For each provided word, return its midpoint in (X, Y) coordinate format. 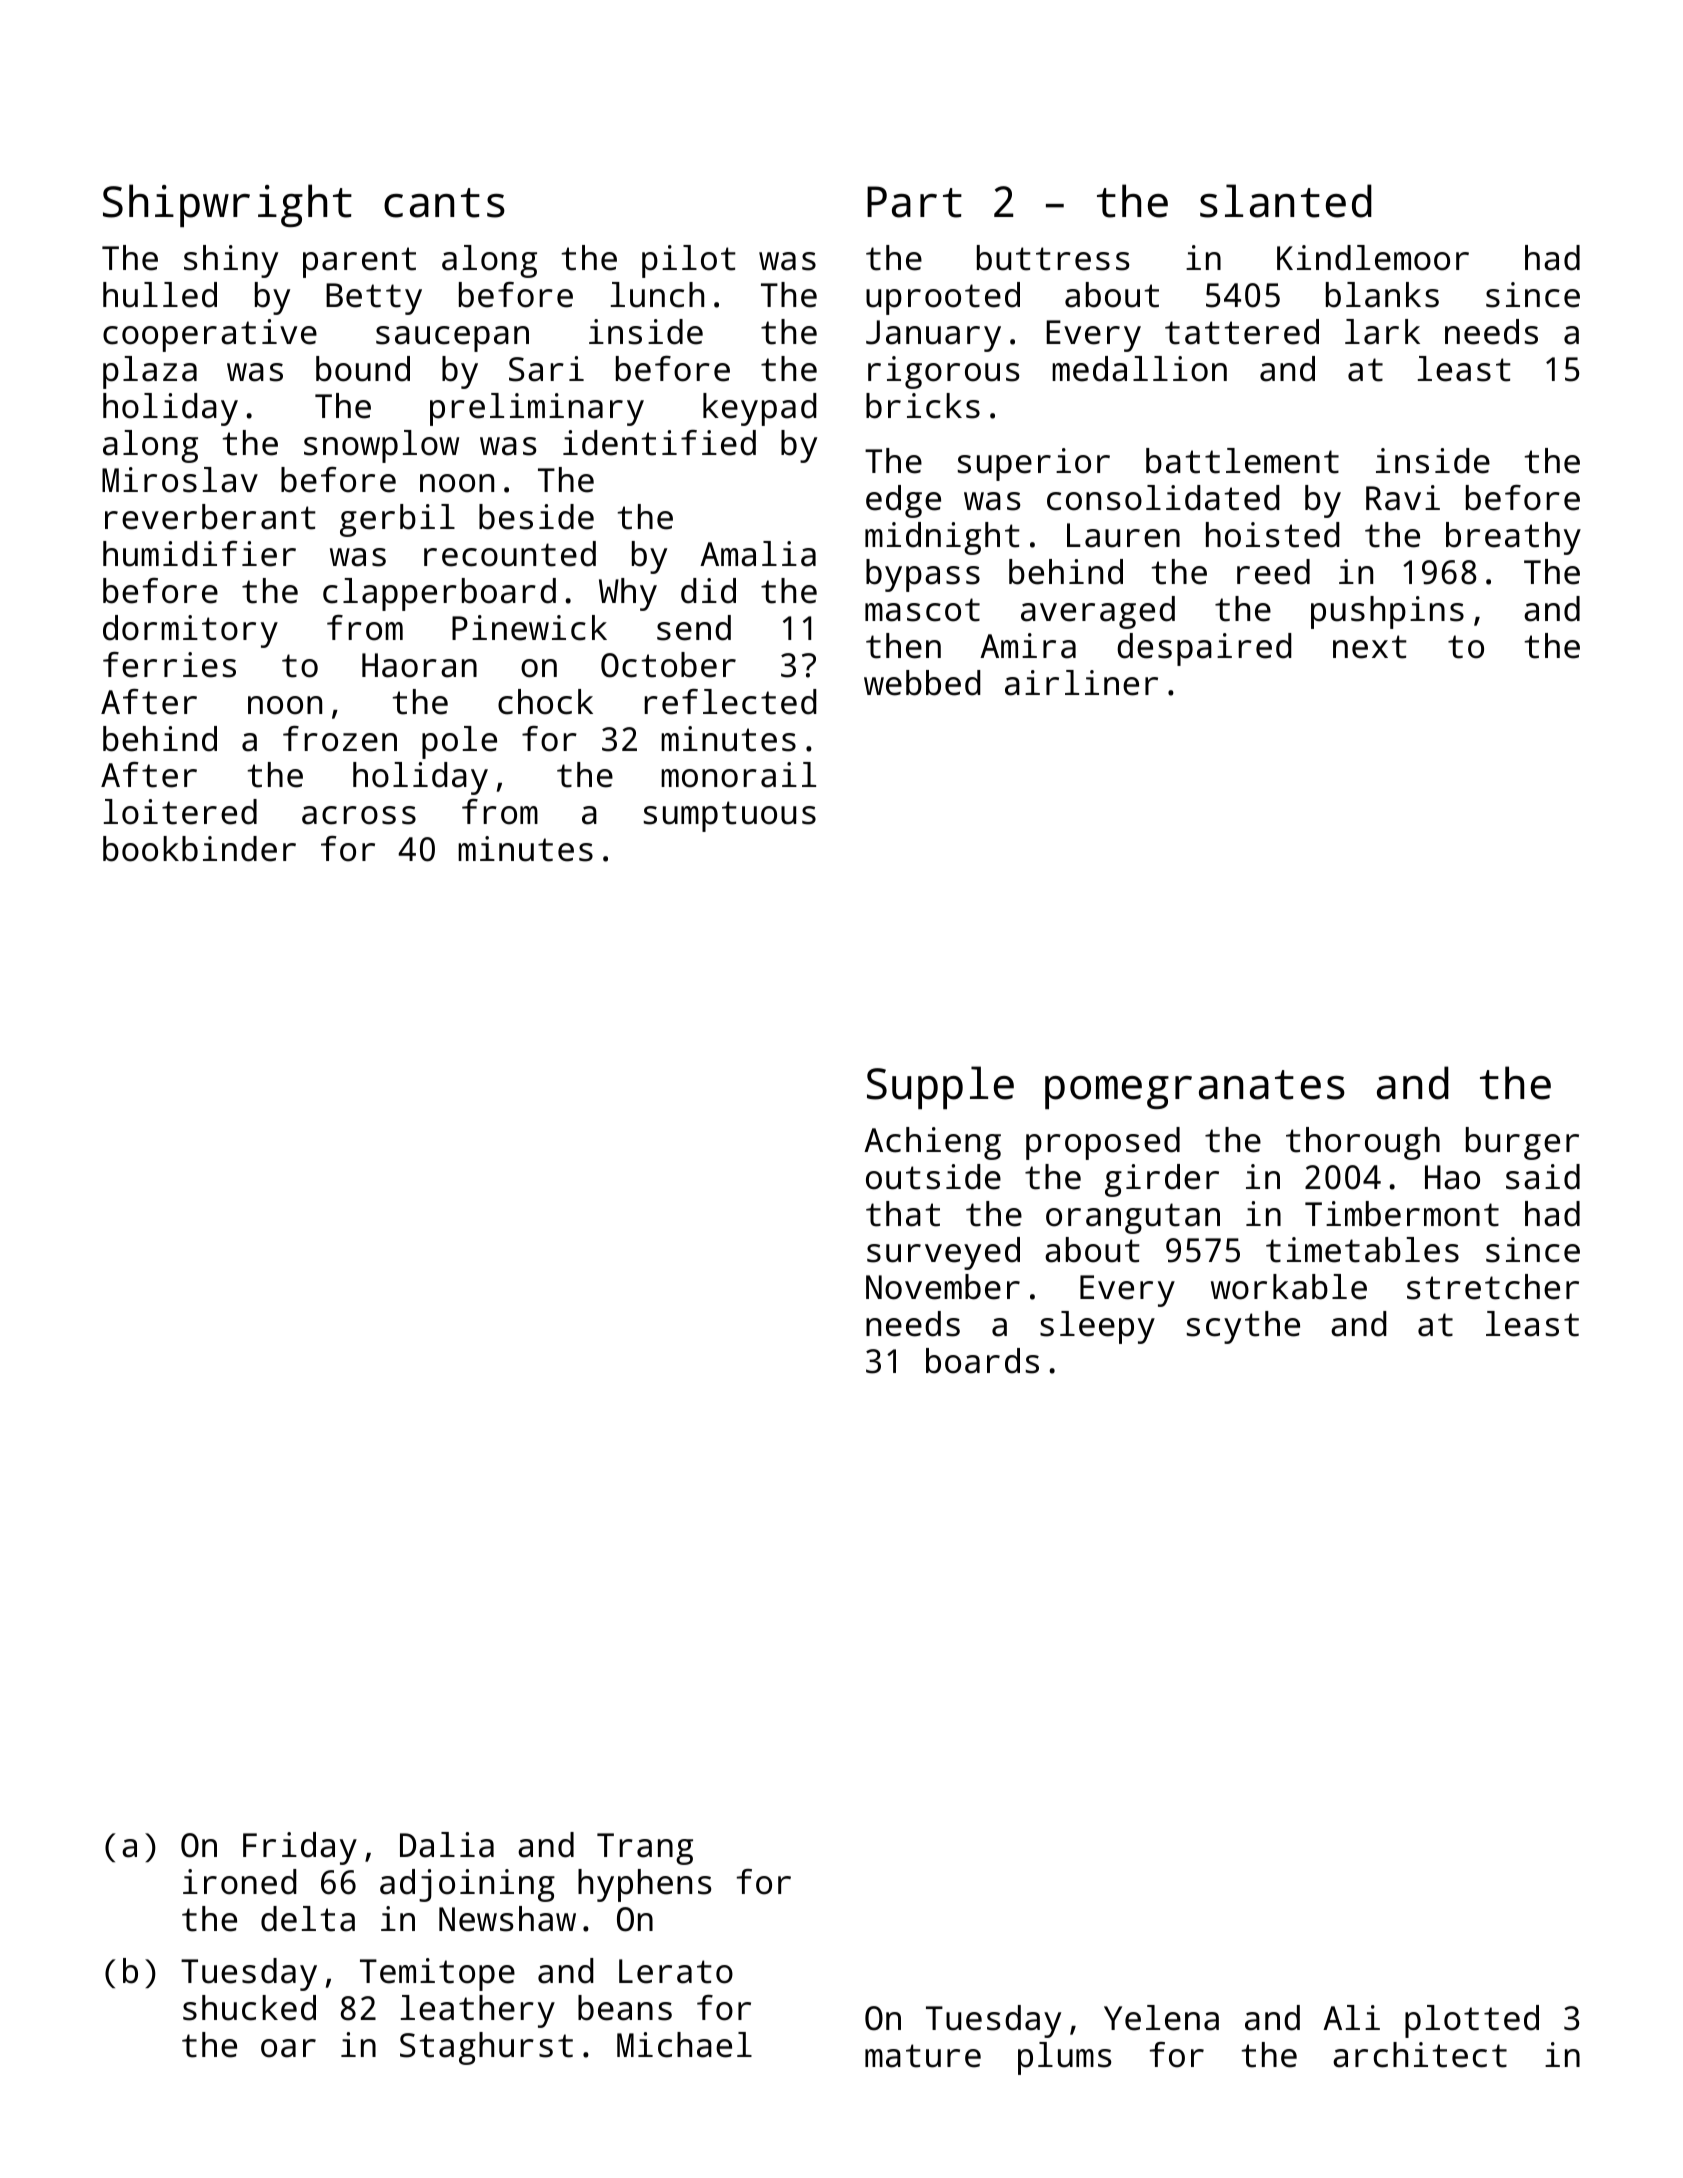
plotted (1472, 2021)
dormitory (190, 631)
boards (982, 1361)
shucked (249, 2008)
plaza (150, 372)
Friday (300, 1848)
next (1370, 647)
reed (1273, 572)
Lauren (1123, 535)
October (668, 665)
